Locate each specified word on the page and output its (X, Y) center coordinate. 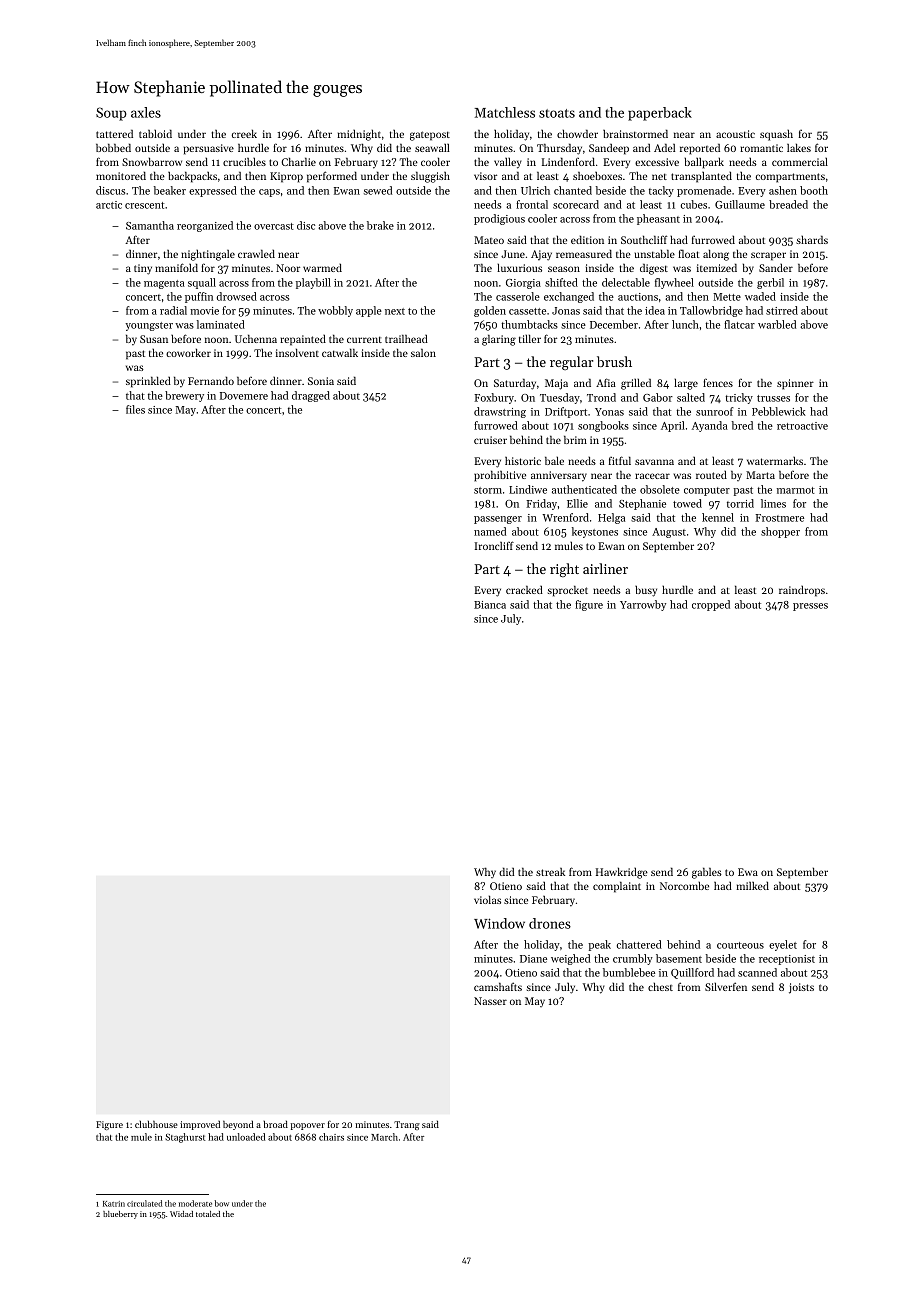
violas (487, 899)
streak (550, 872)
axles (146, 112)
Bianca (490, 605)
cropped (711, 605)
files (135, 409)
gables (707, 873)
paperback (660, 114)
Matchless (505, 112)
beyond (238, 1125)
